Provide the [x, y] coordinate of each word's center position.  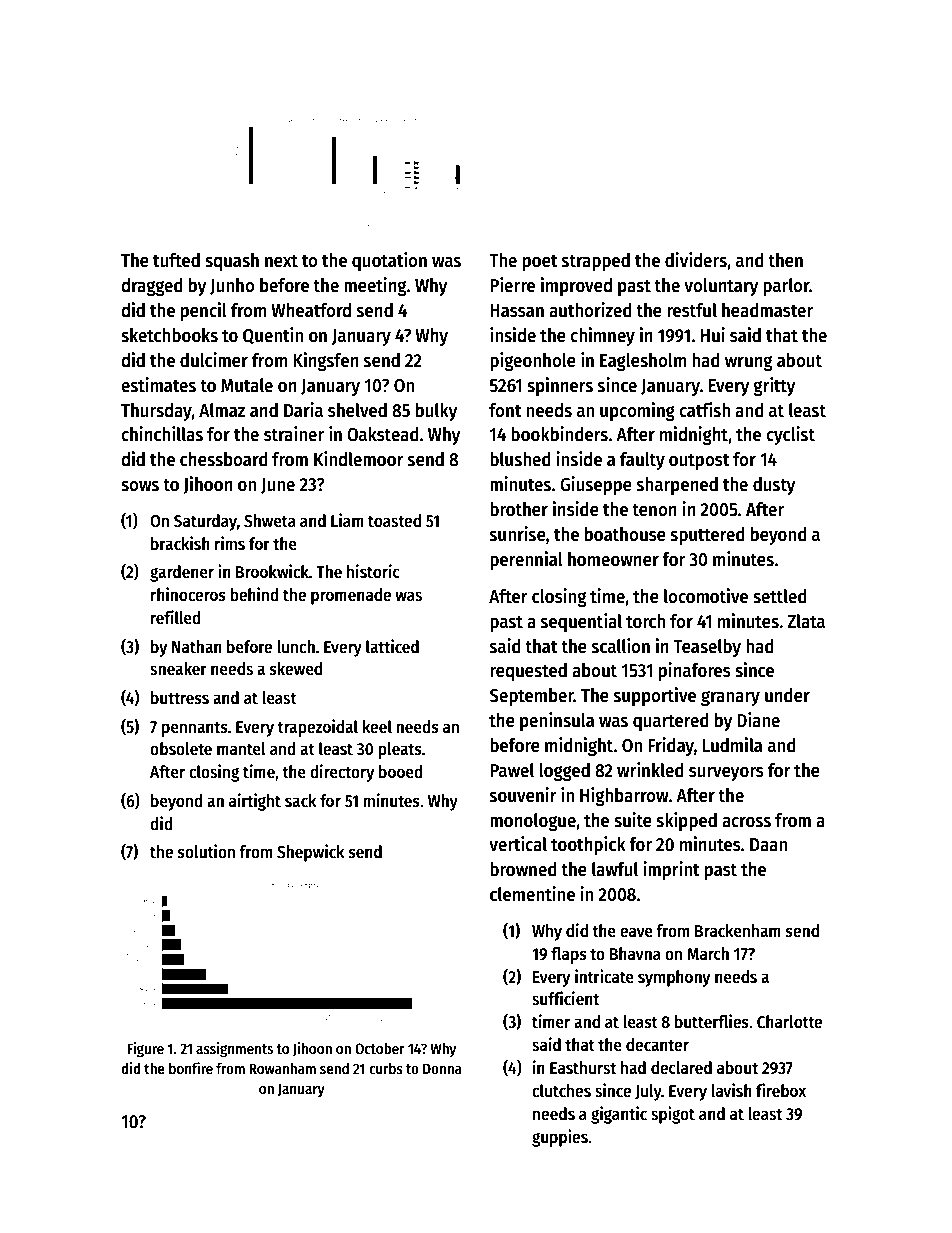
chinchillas [162, 434]
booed [401, 771]
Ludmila [732, 745]
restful [692, 310]
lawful [615, 869]
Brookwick [272, 571]
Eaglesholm [643, 362]
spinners [560, 386]
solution [206, 851]
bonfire [191, 1068]
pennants [195, 729]
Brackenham [738, 931]
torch [645, 621]
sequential [581, 622]
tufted [176, 260]
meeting [375, 286]
